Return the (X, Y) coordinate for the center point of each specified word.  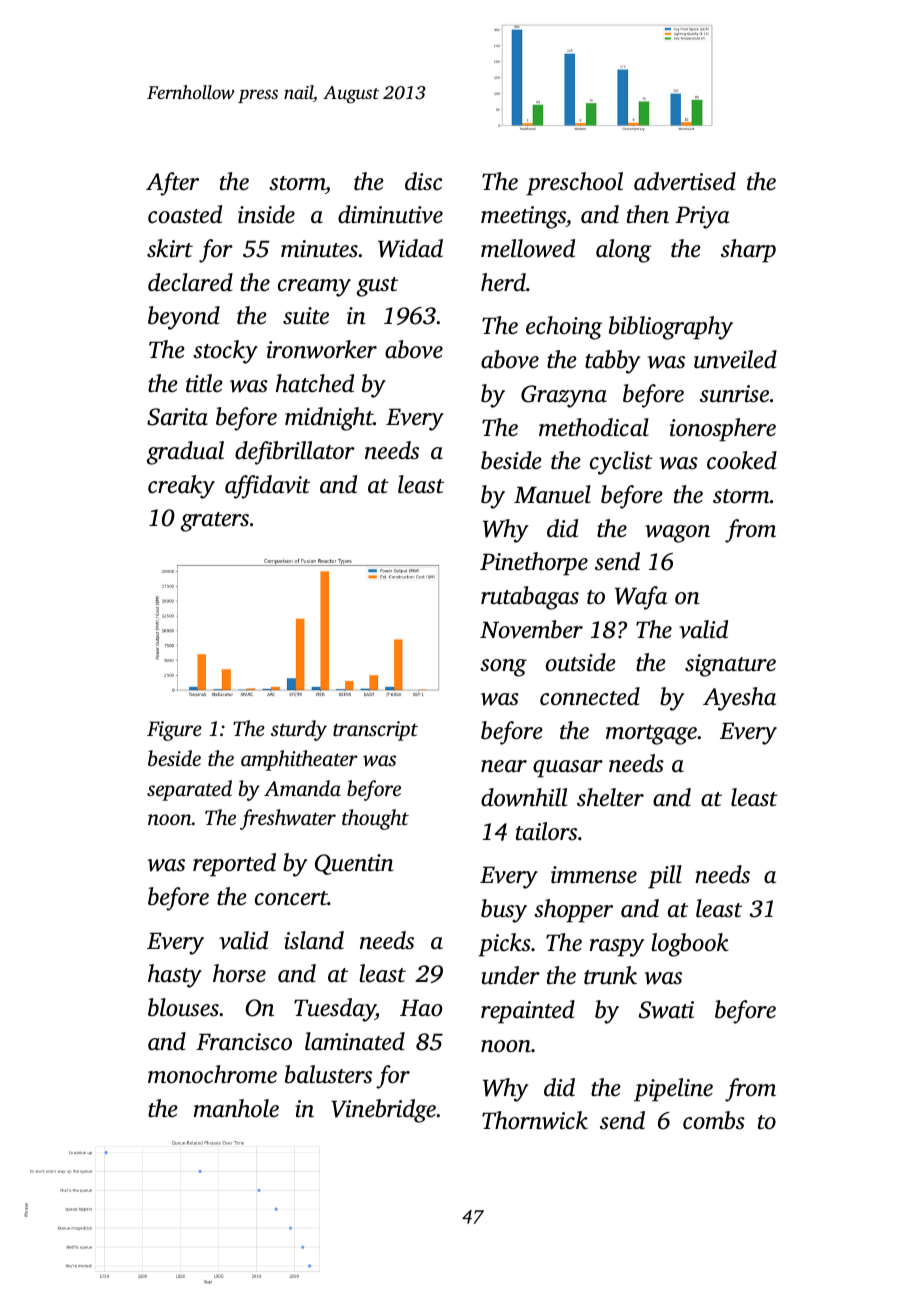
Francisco (244, 1042)
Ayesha (739, 699)
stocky (225, 352)
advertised (685, 181)
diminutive (390, 214)
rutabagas (530, 598)
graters (215, 522)
